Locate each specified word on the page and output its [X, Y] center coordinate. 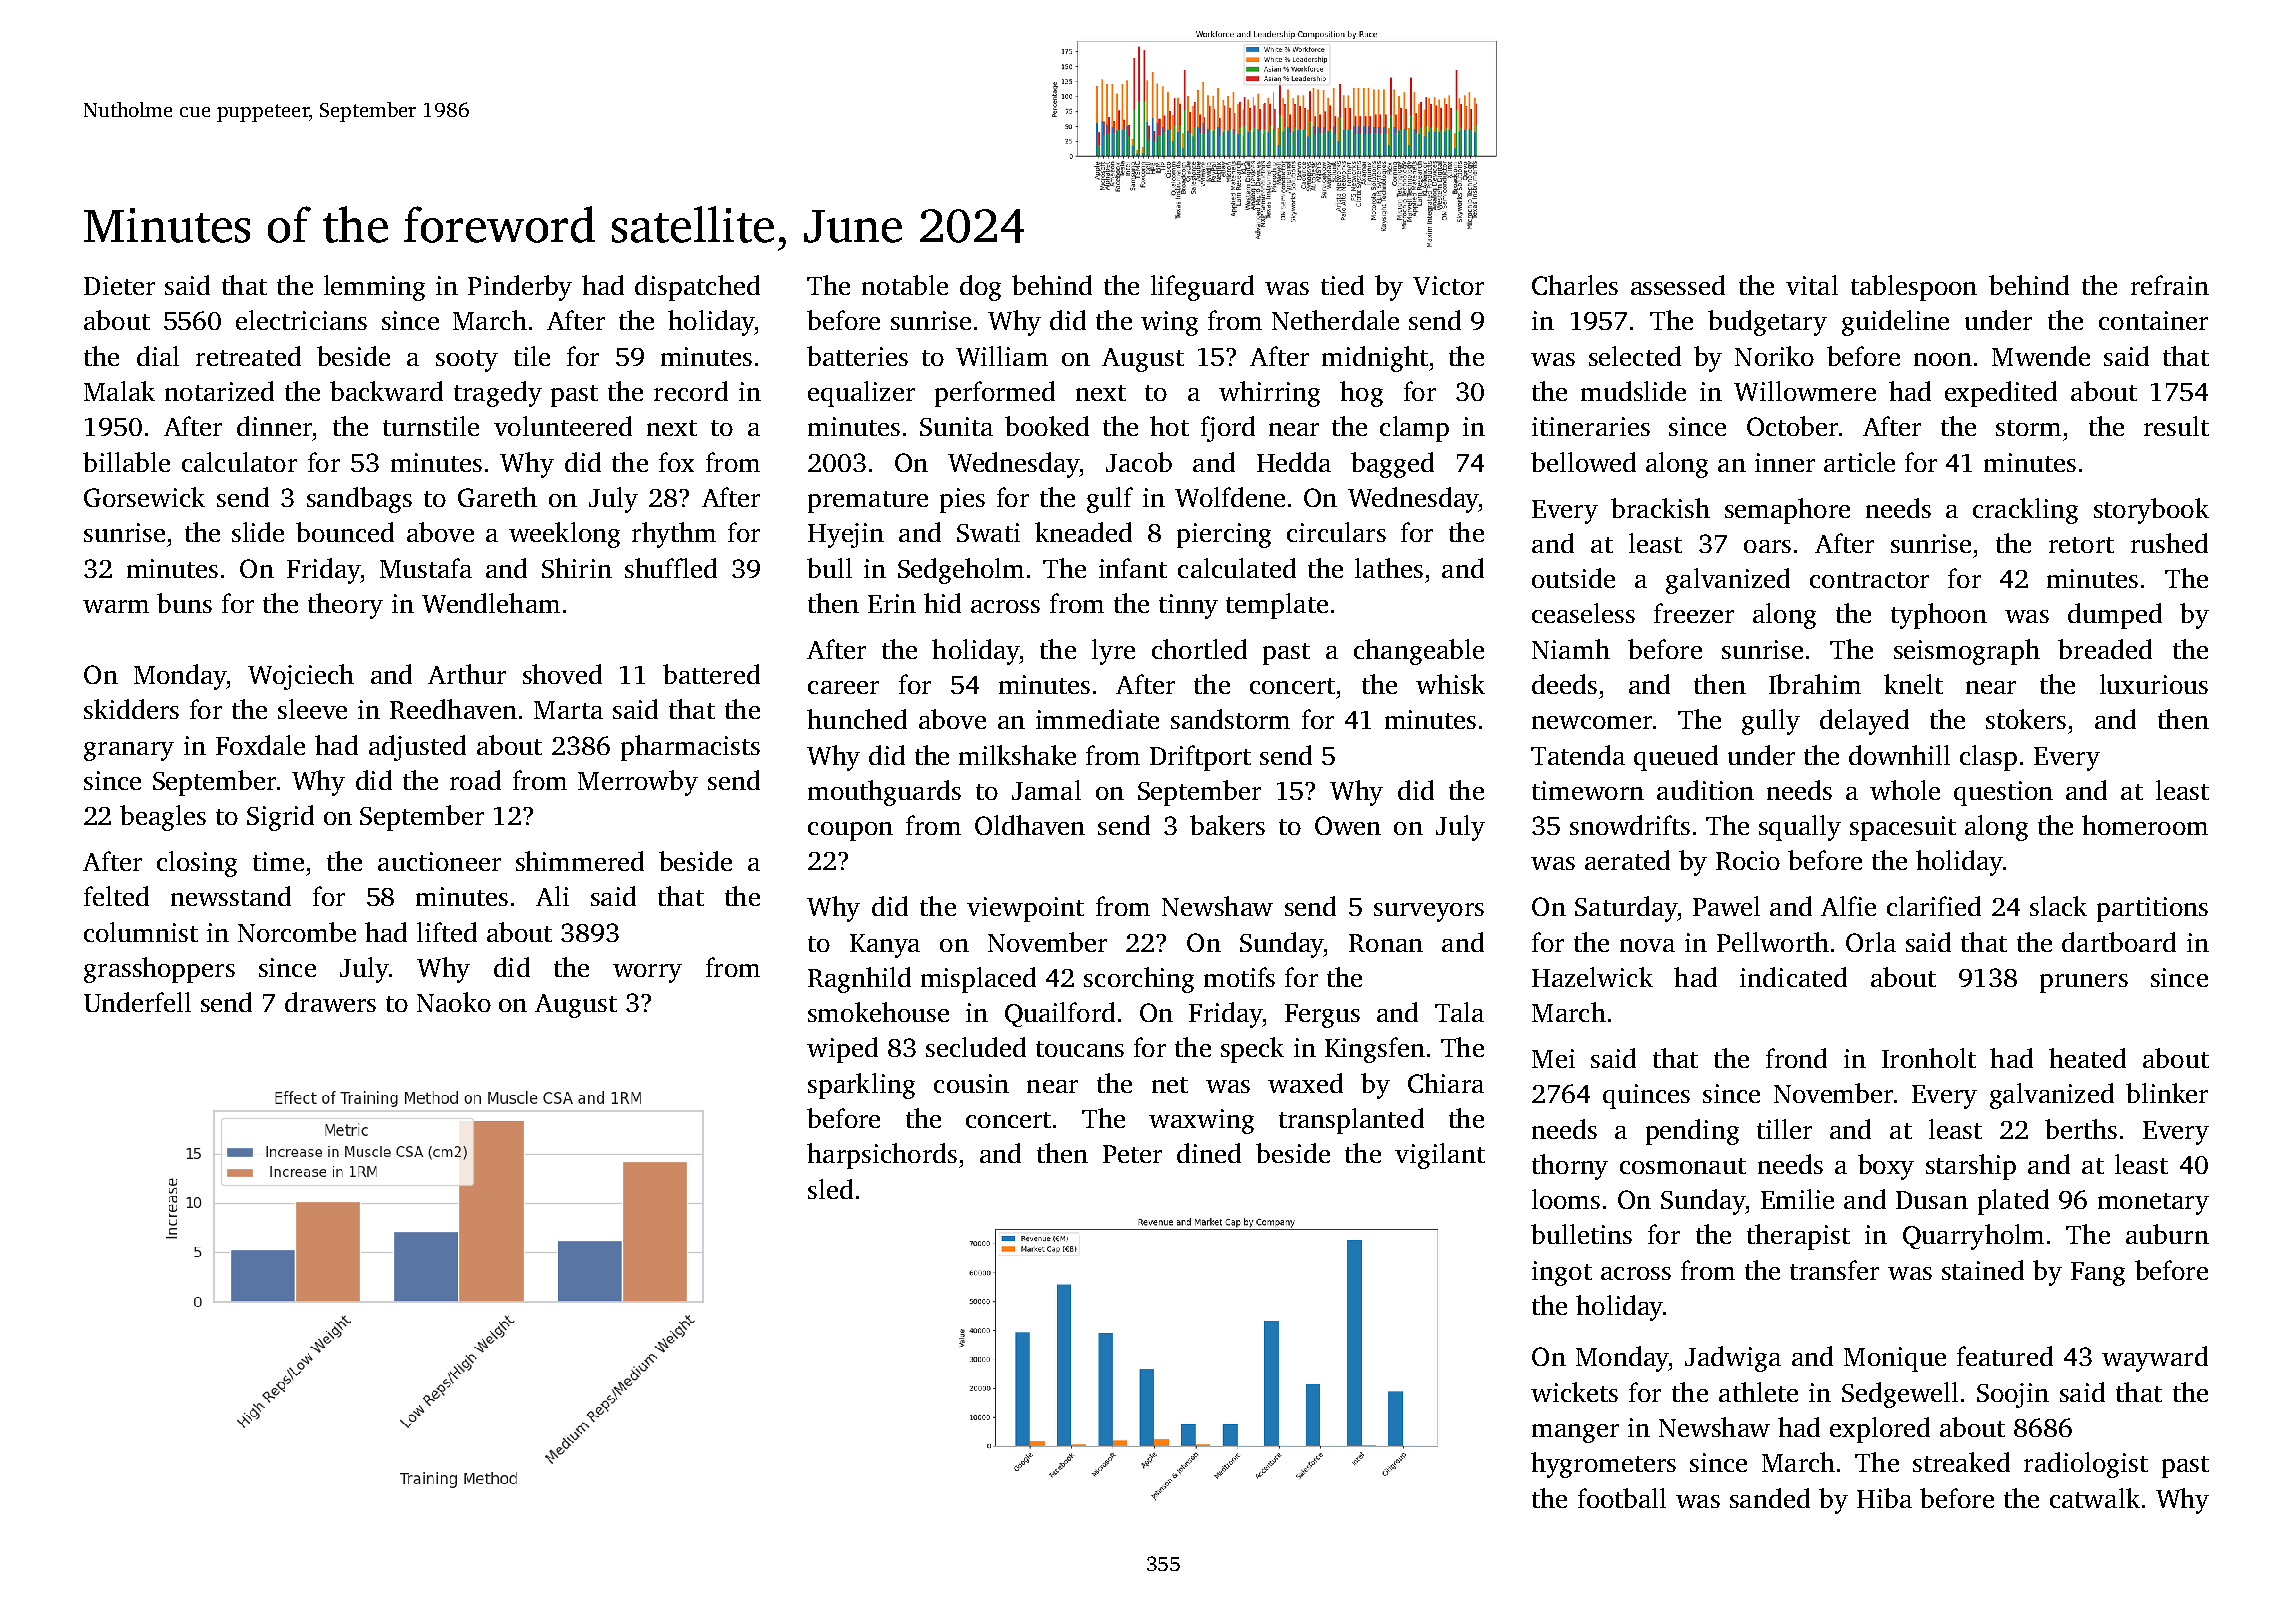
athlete [1758, 1392]
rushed [2169, 543]
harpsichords [882, 1156]
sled [830, 1189]
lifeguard [1202, 288]
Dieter [119, 285]
